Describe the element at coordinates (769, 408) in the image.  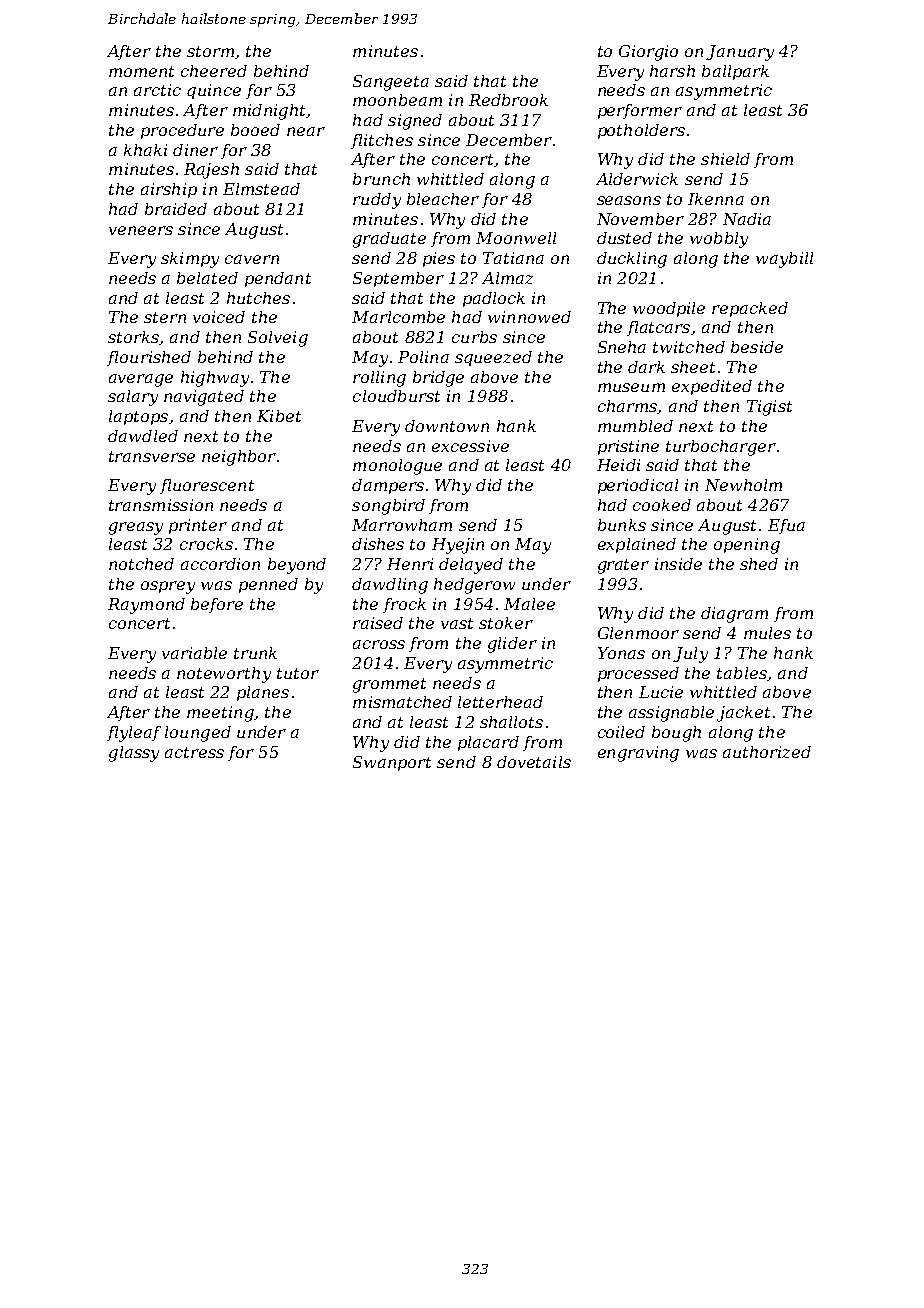
I see `Tigist` at that location.
